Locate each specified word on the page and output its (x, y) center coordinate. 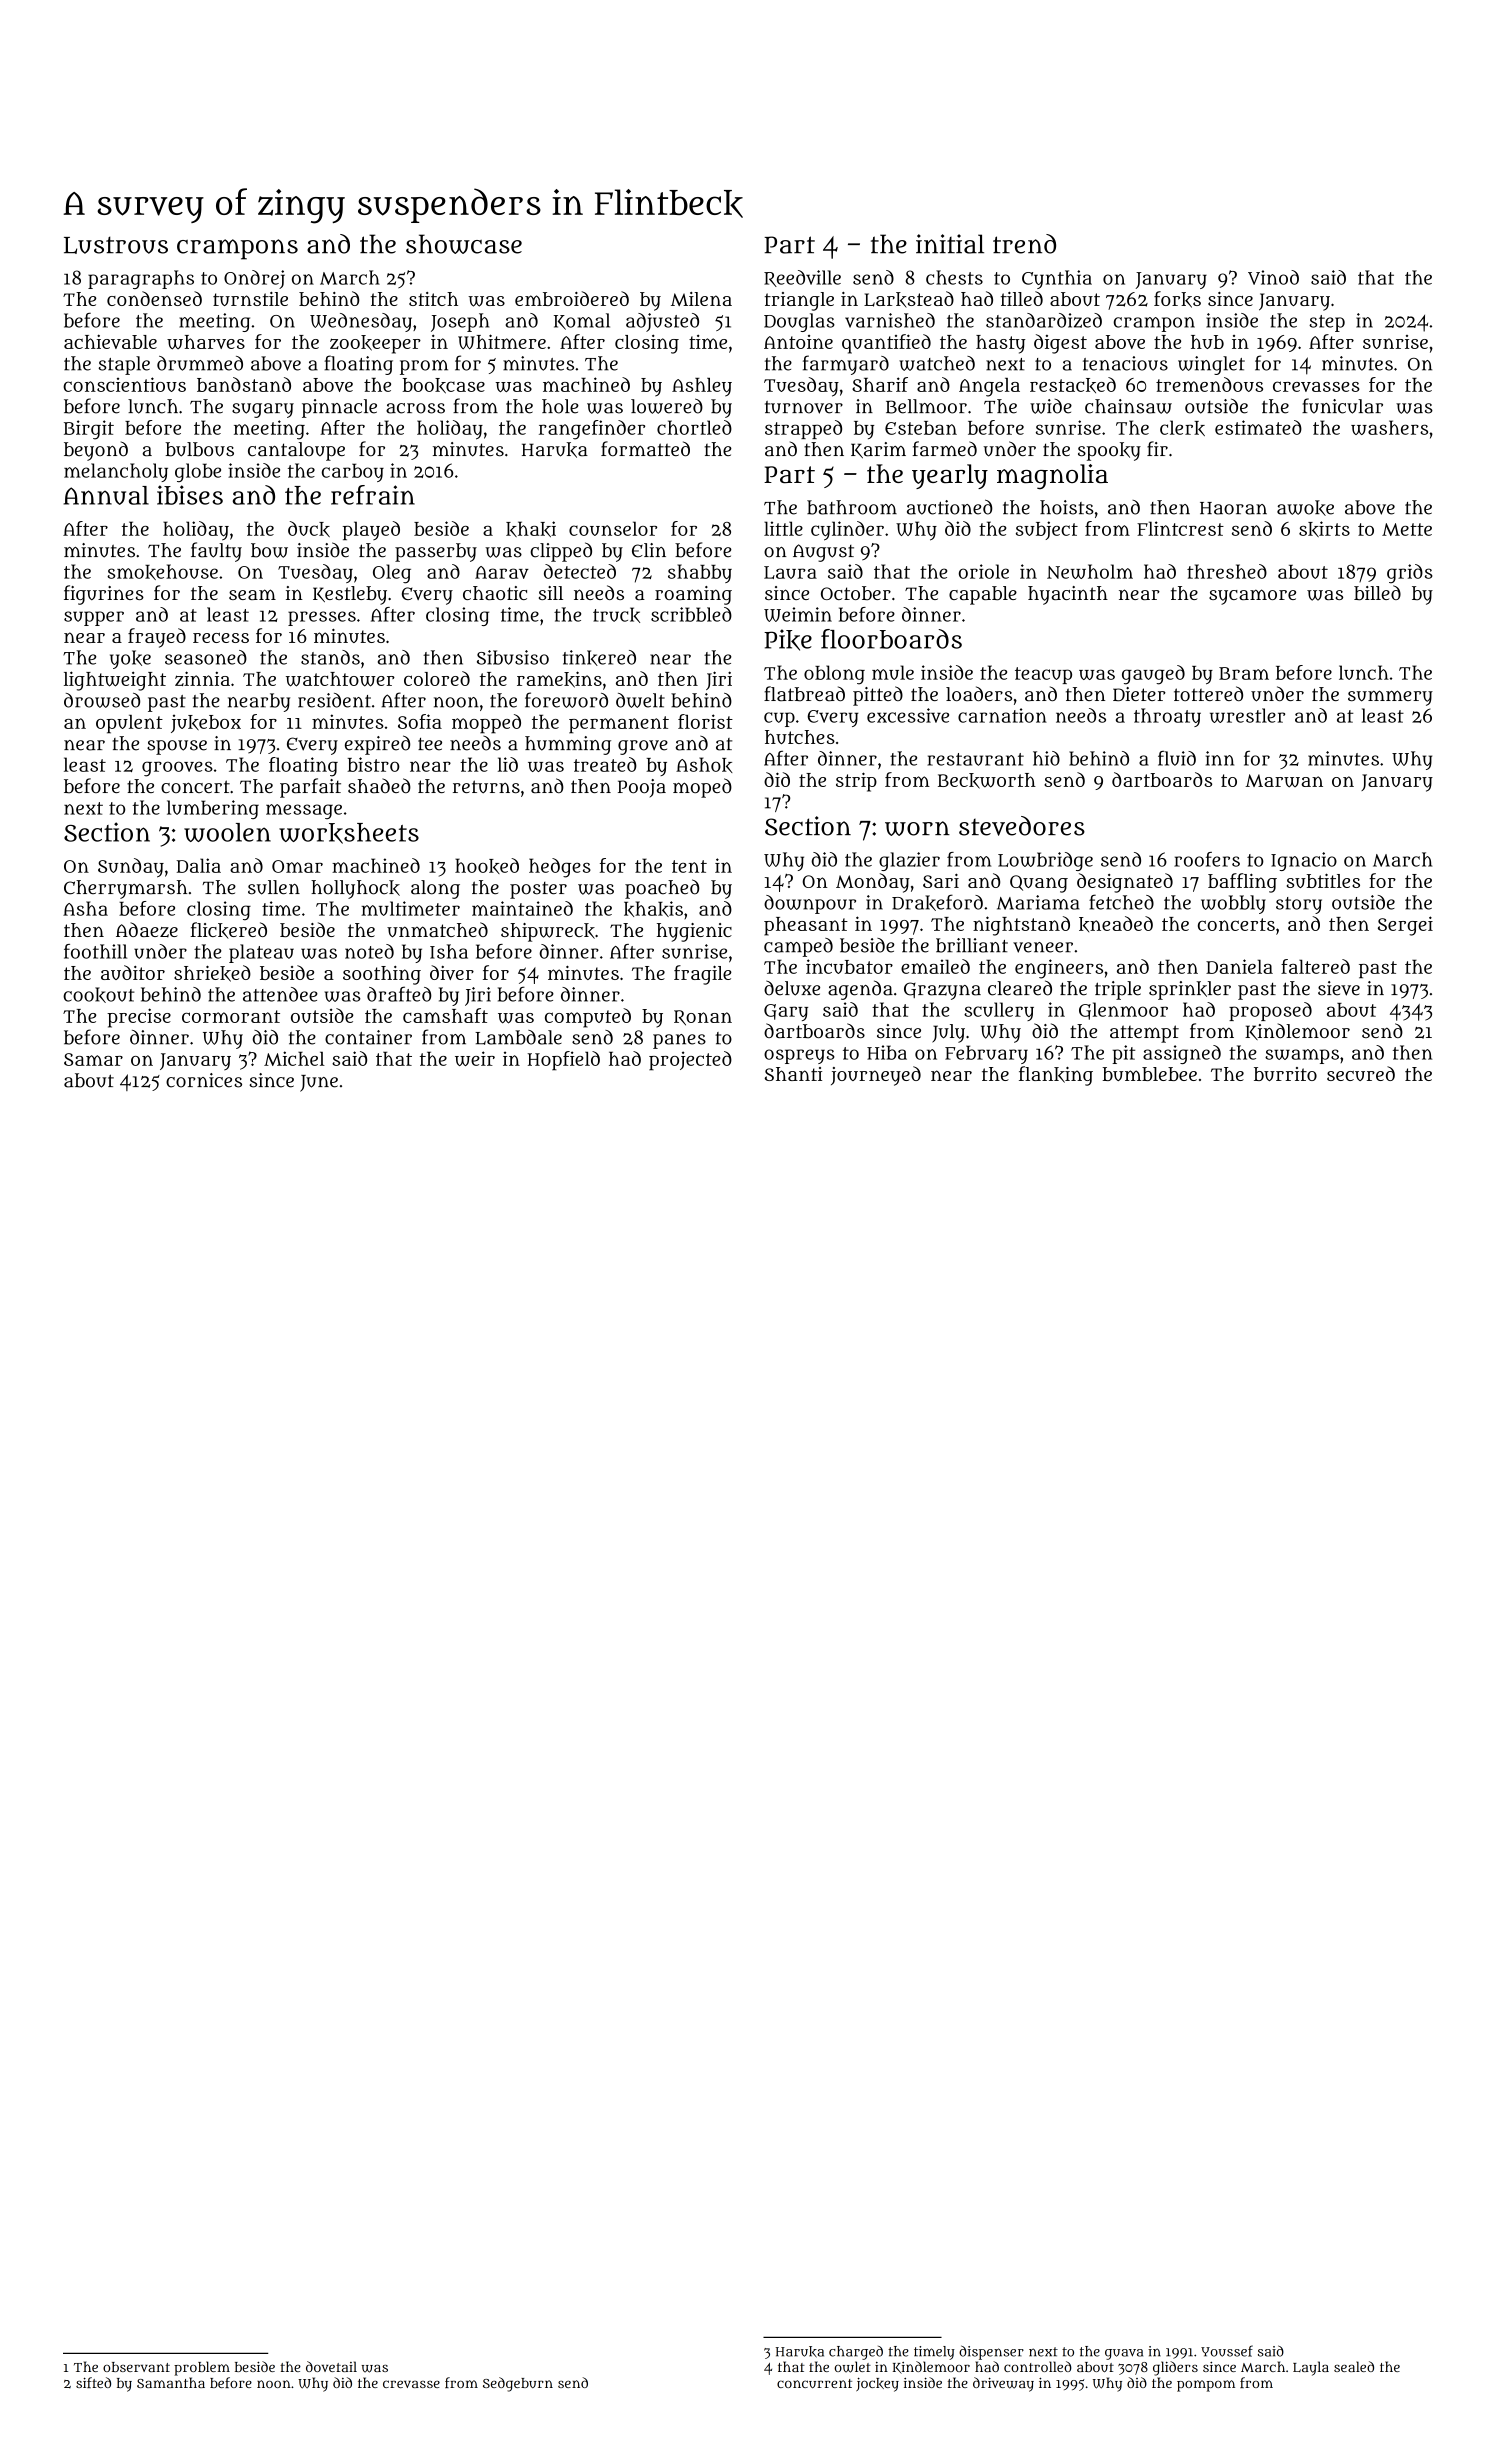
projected (690, 1061)
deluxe (792, 988)
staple (124, 365)
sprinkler (1190, 990)
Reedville (802, 278)
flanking (1056, 1076)
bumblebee (1150, 1074)
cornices (204, 1080)
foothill (95, 951)
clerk (1182, 428)
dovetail (331, 2366)
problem (202, 2368)
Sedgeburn (518, 2384)
